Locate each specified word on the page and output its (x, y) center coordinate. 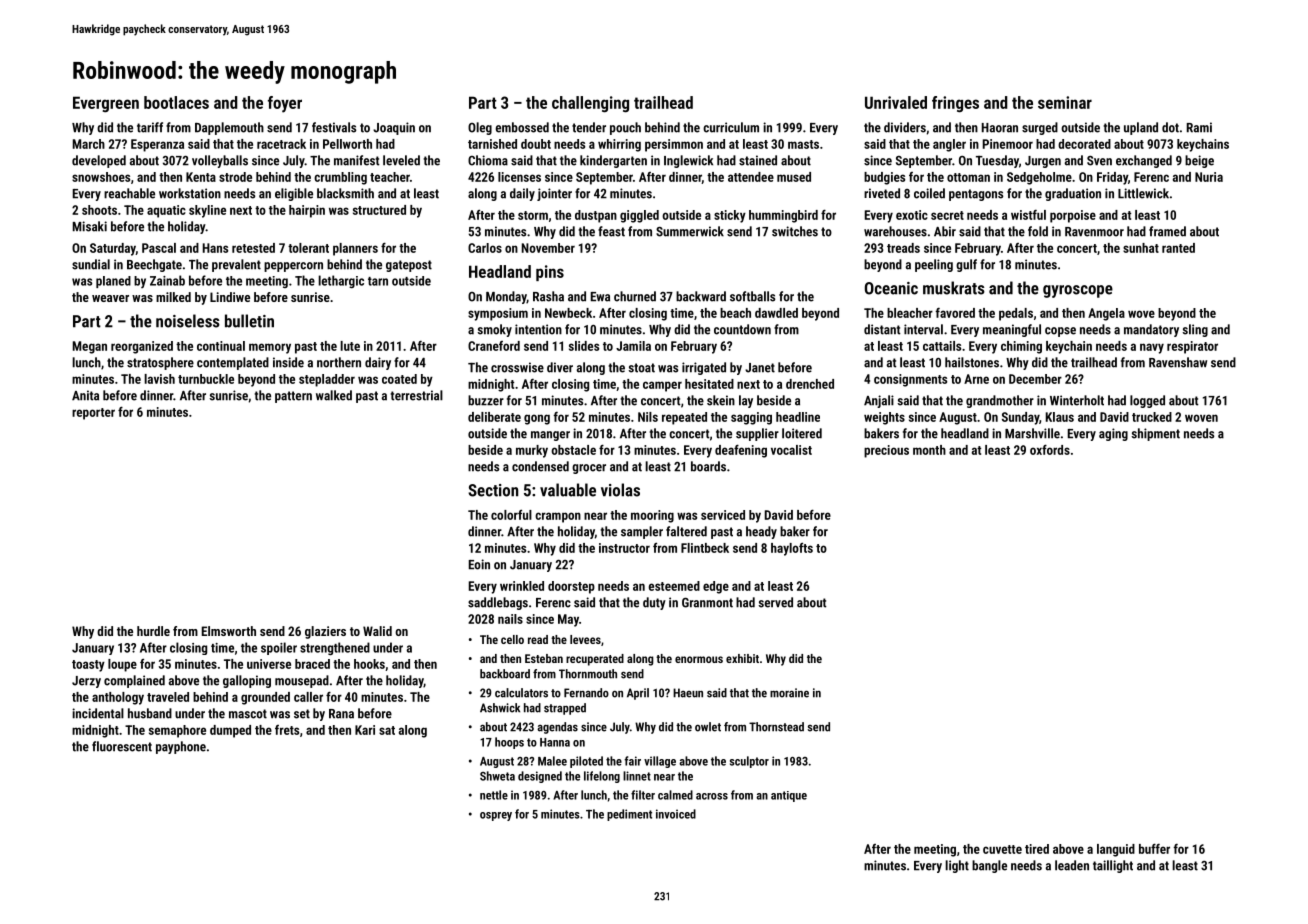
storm (533, 215)
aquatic (166, 211)
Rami (1199, 127)
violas (620, 490)
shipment (1155, 434)
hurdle (153, 631)
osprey (496, 816)
